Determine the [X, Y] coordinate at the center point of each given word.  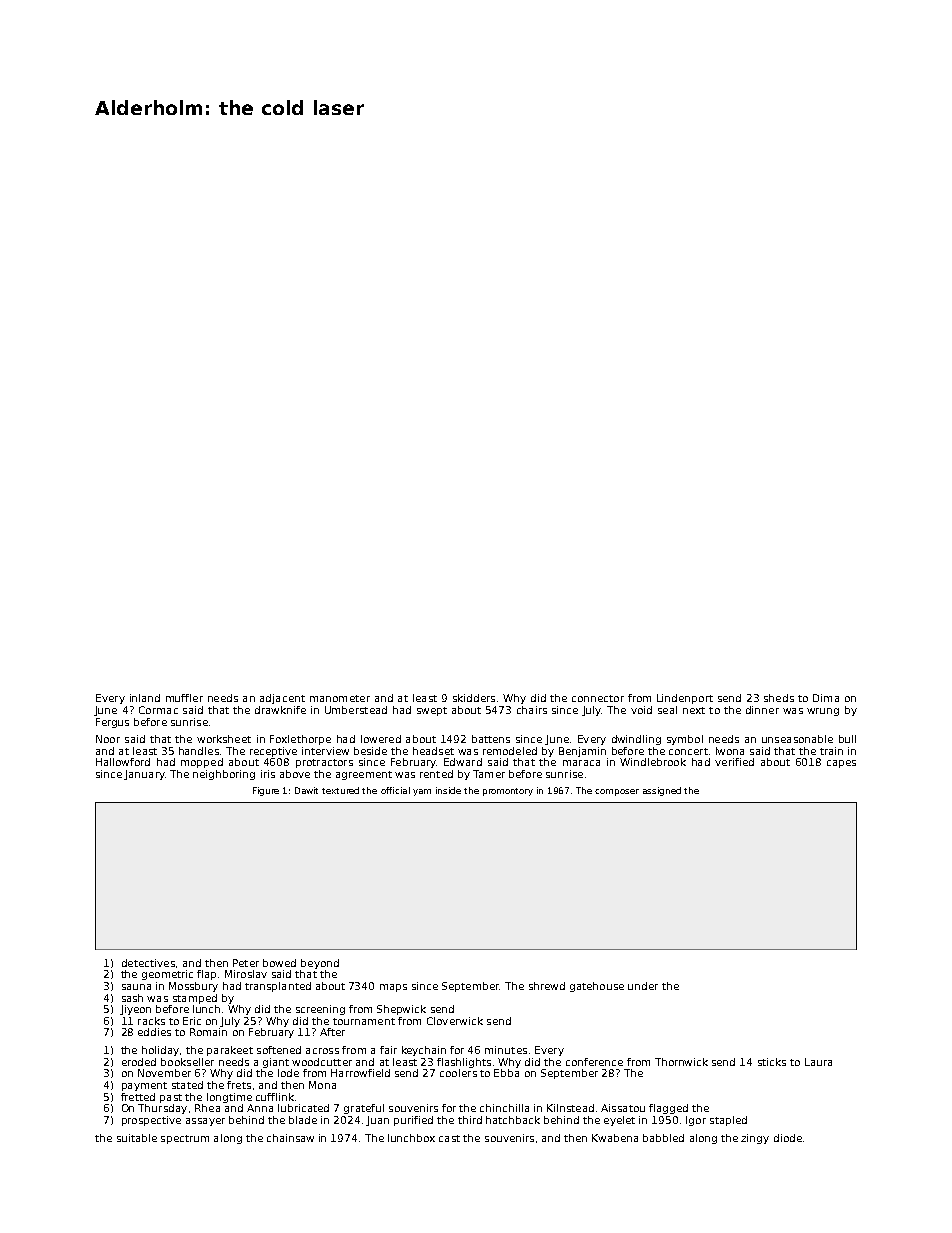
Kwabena [615, 1138]
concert [688, 751]
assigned [662, 791]
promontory [508, 792]
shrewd [547, 986]
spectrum [185, 1139]
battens [491, 739]
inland [145, 698]
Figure [266, 791]
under [643, 986]
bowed [279, 963]
